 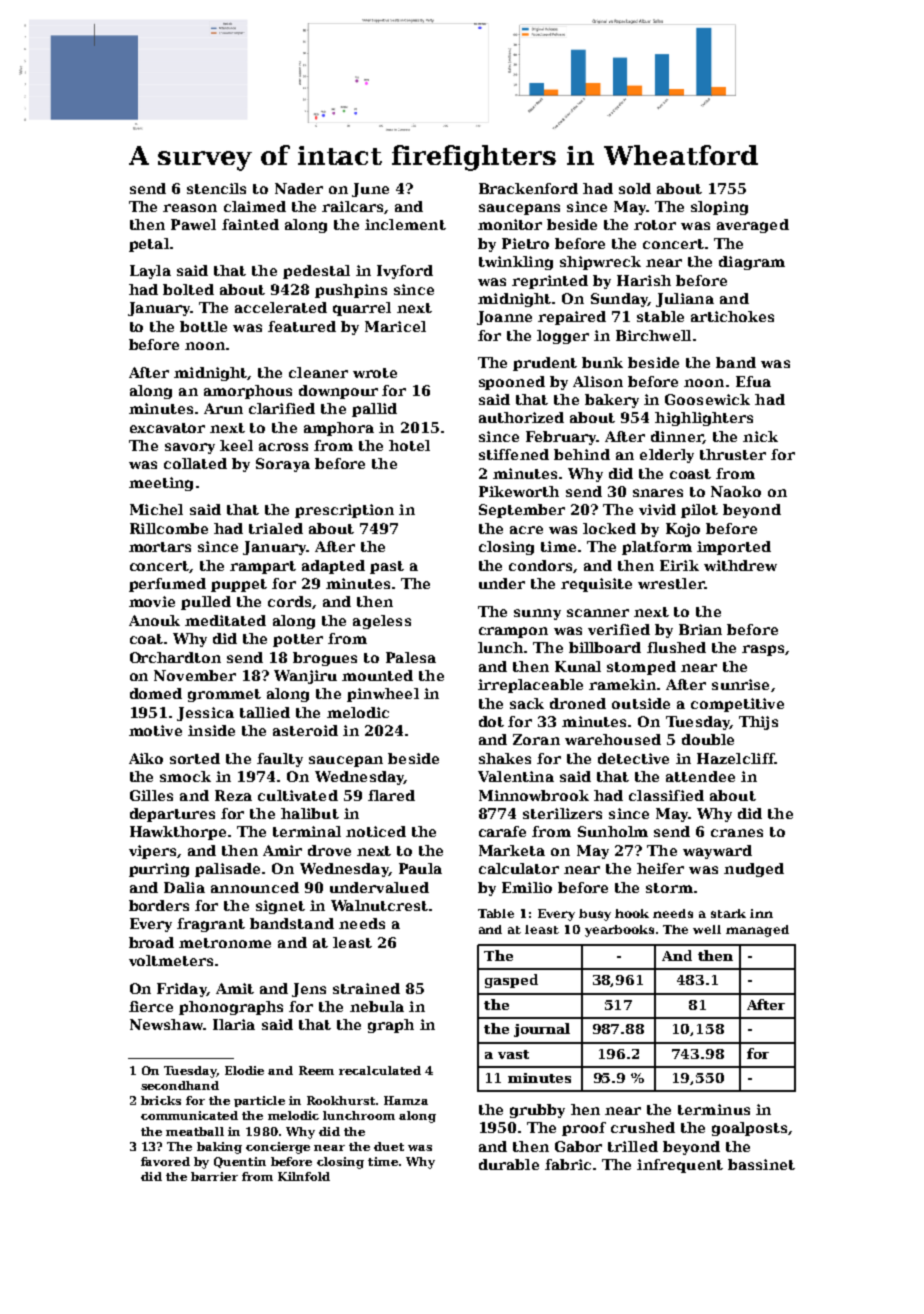 I want to click on meditated, so click(x=225, y=620).
